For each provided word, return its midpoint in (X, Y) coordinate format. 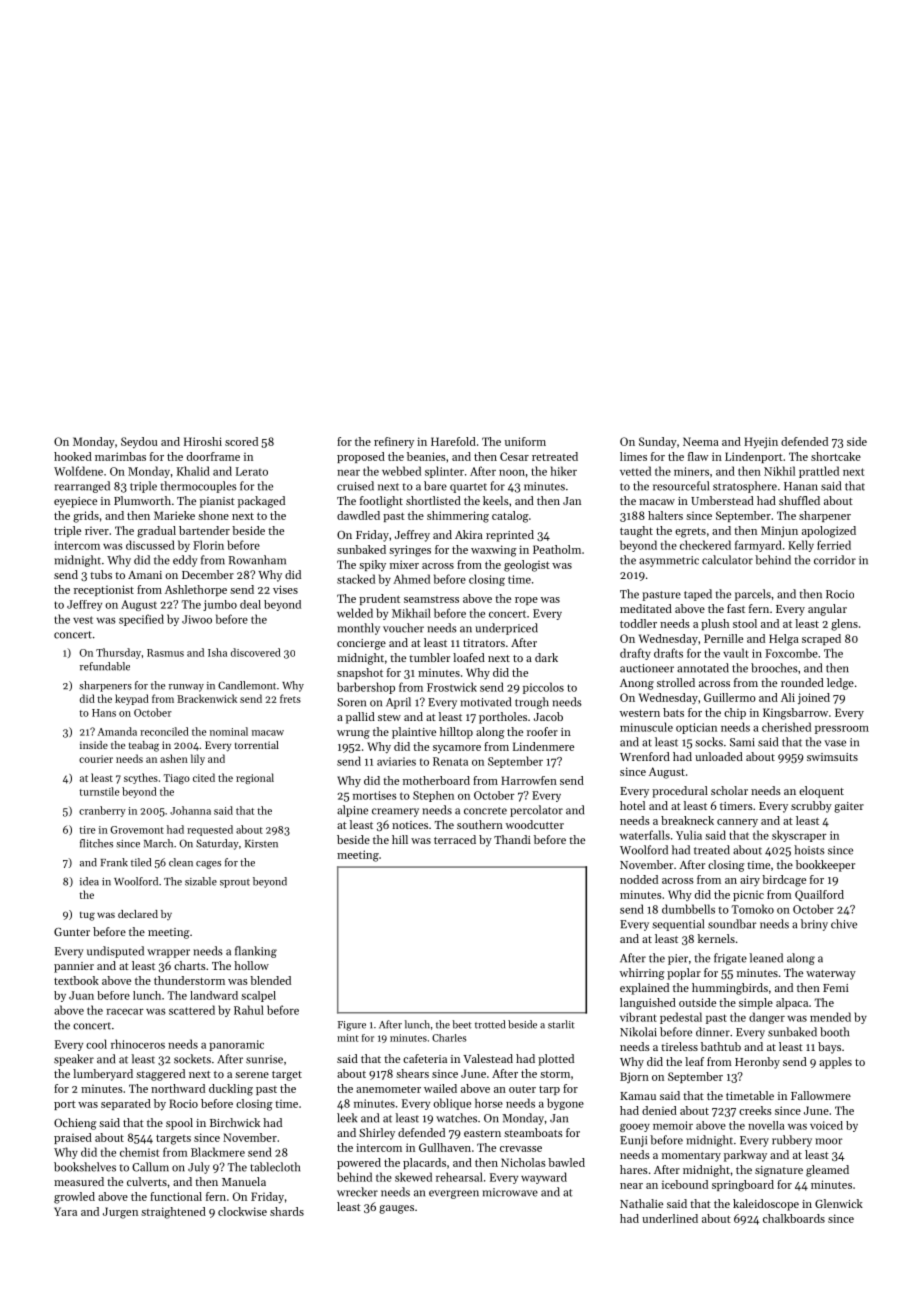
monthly (358, 629)
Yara (65, 1211)
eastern (482, 1133)
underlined (670, 1218)
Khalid (193, 471)
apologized (829, 532)
